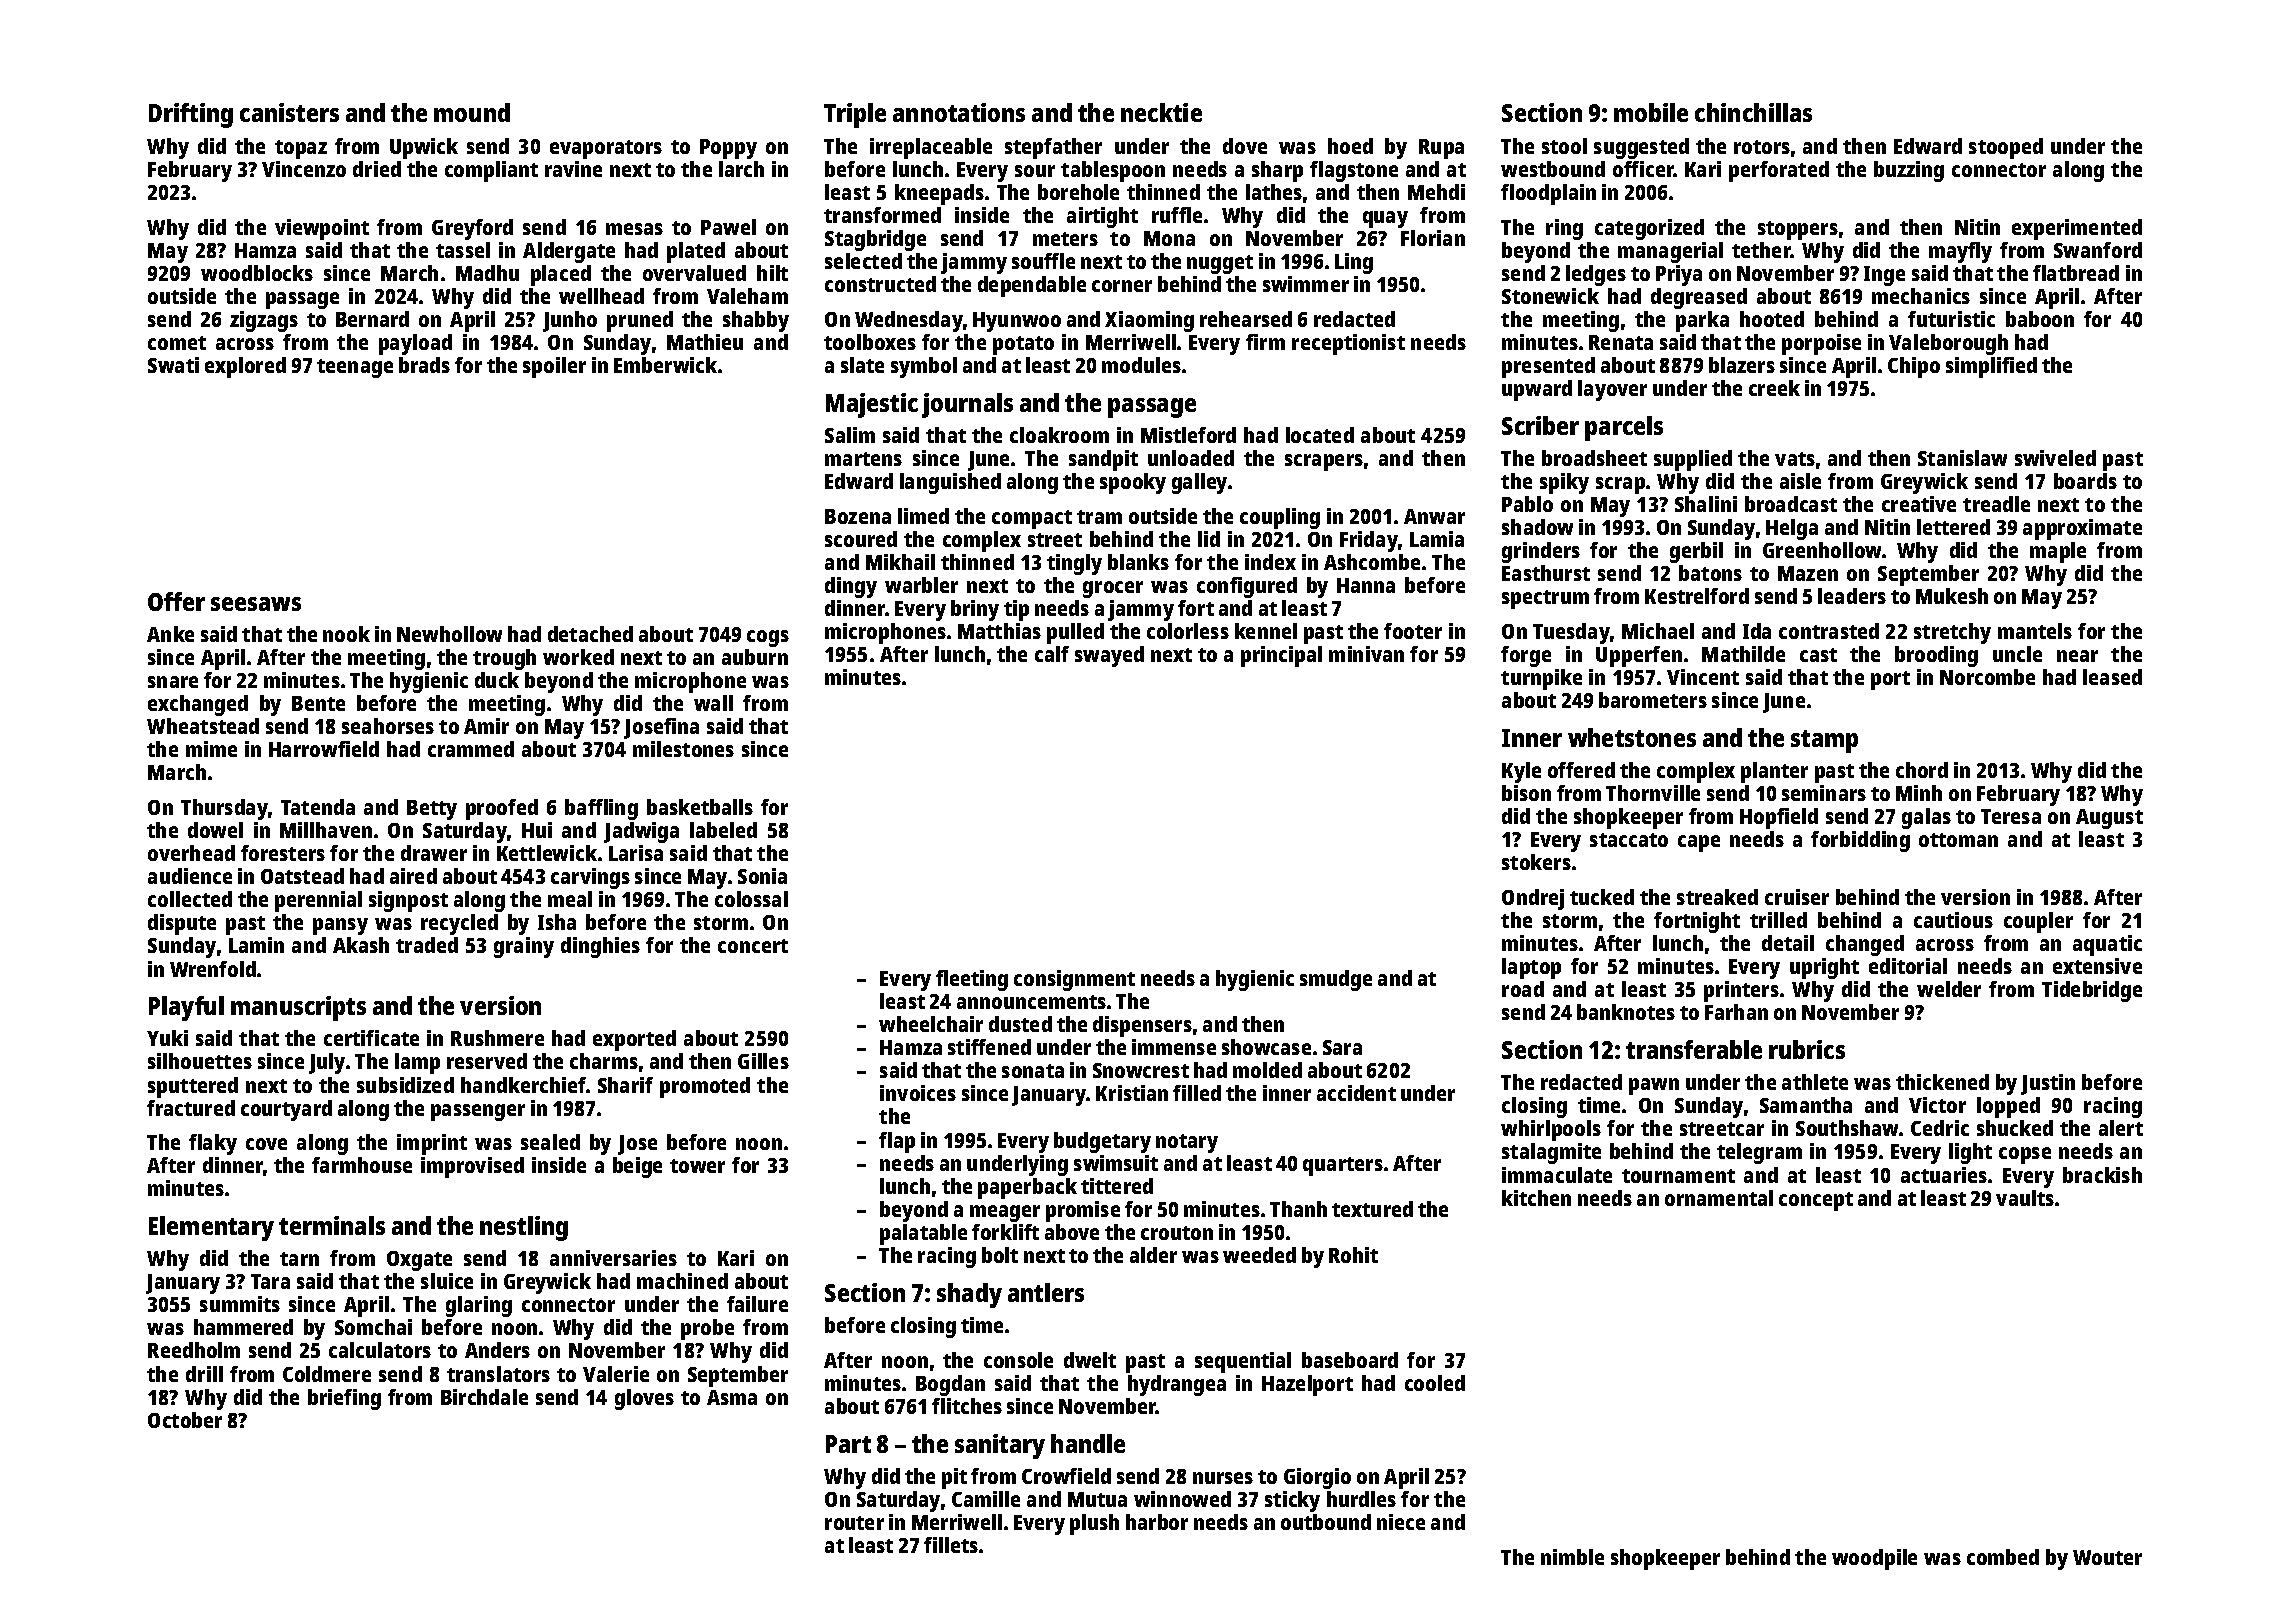  I want to click on concept, so click(1816, 1201).
